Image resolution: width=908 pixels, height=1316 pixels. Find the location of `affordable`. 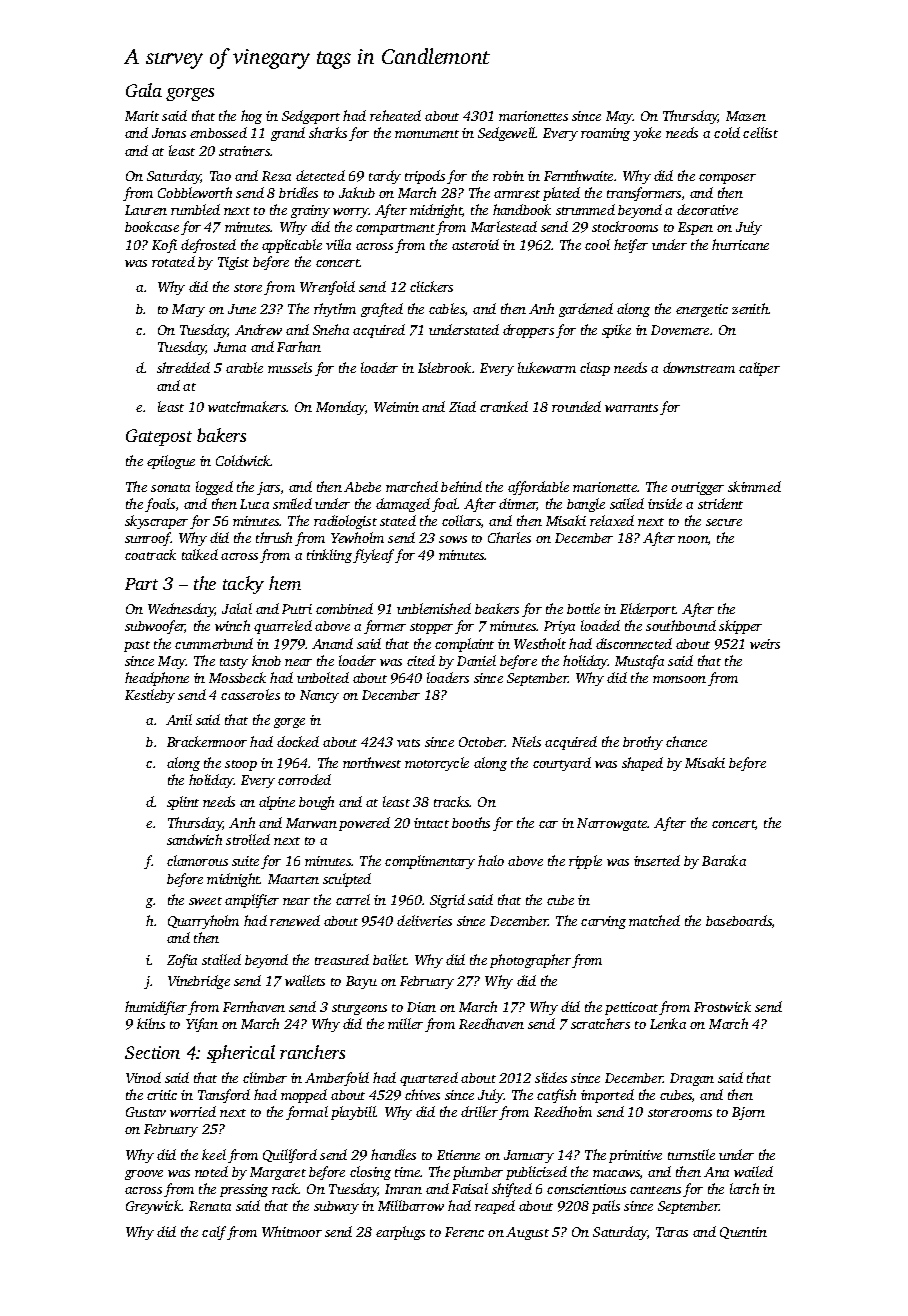

affordable is located at coordinates (538, 488).
